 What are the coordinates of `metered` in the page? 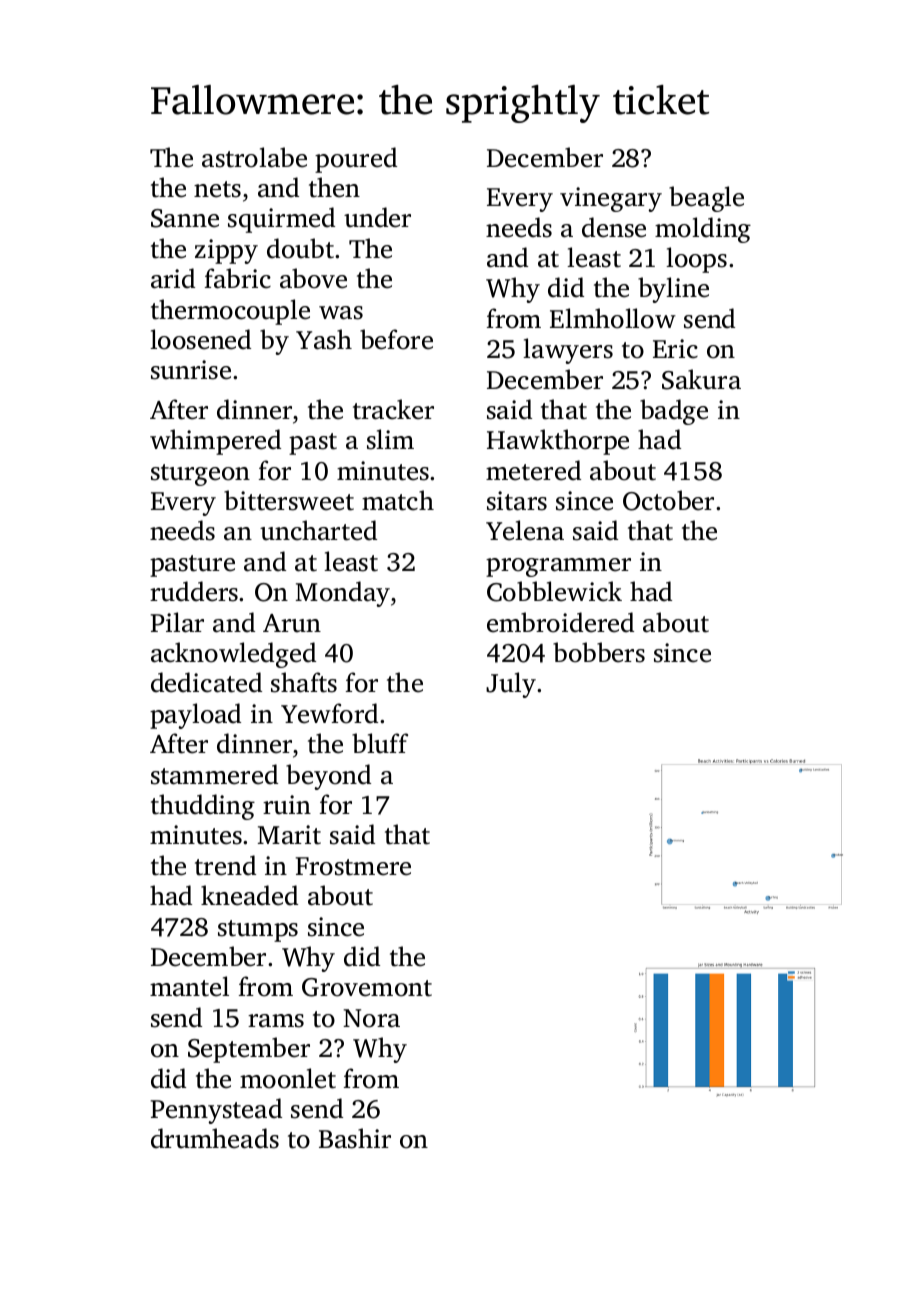 It's located at (533, 470).
